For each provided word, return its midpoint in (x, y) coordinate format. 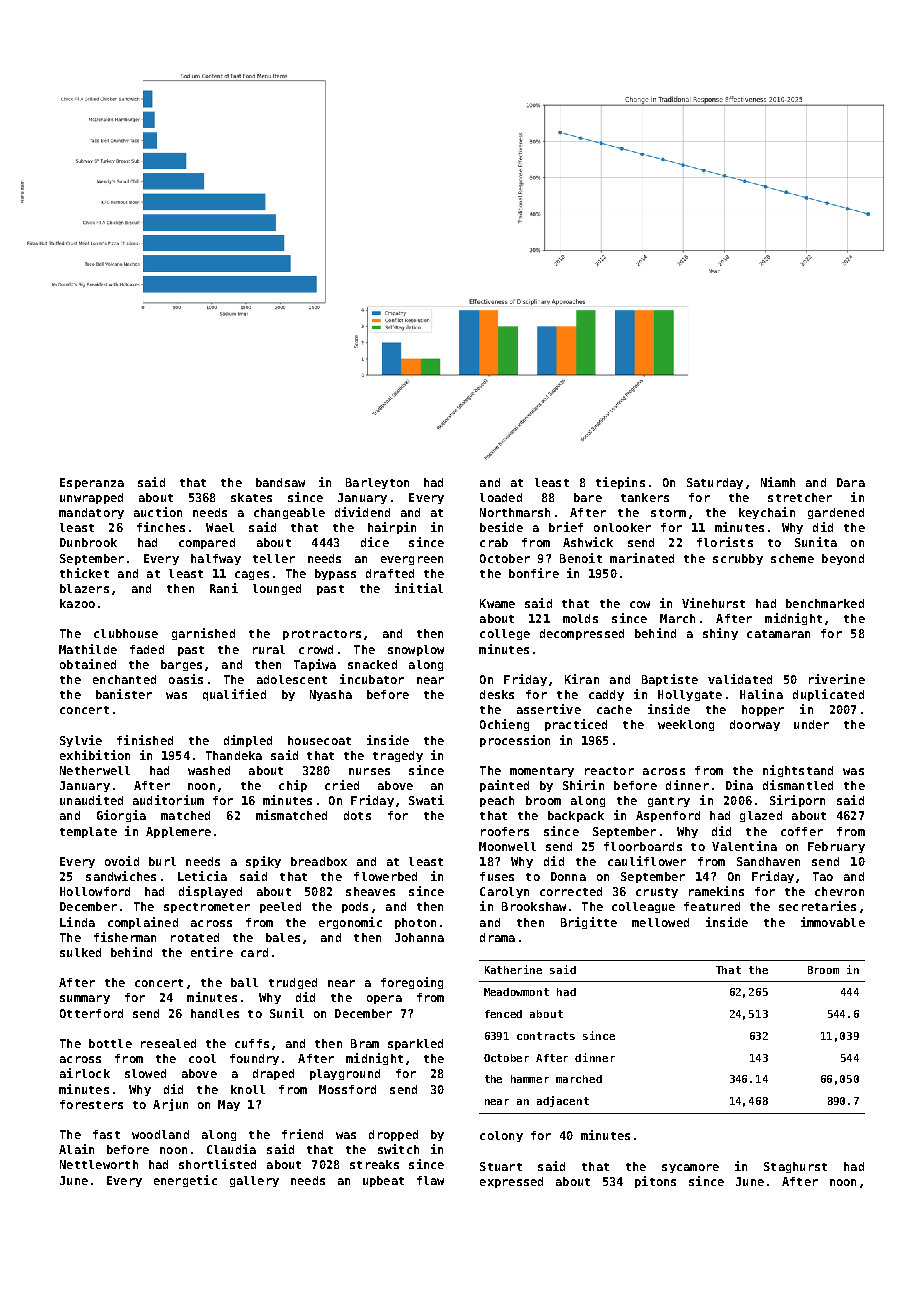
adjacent (563, 1101)
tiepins (620, 483)
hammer (530, 1079)
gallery (254, 1181)
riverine (837, 679)
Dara (851, 482)
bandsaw (280, 482)
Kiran (582, 679)
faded (147, 649)
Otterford (91, 1013)
